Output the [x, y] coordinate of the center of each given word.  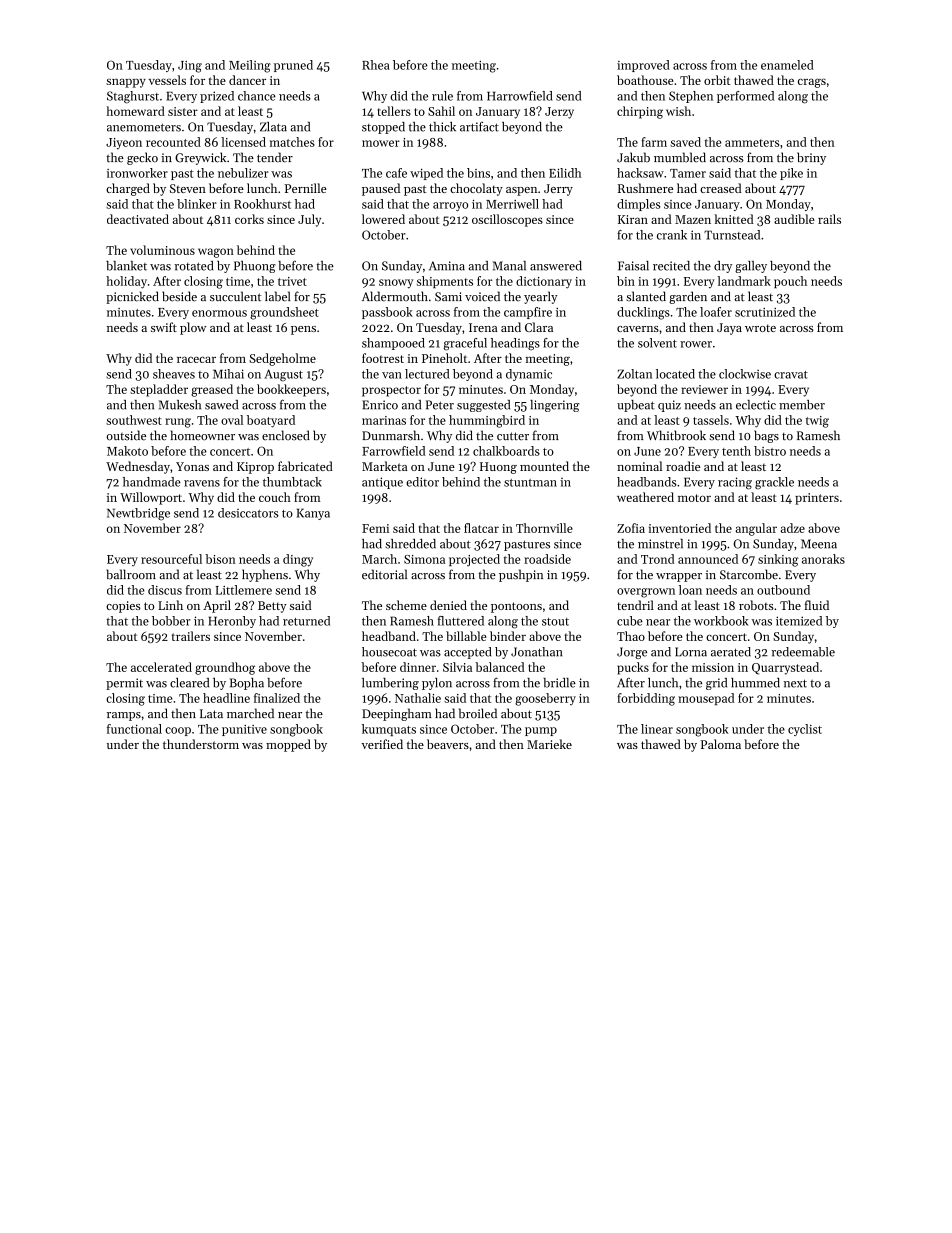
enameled [787, 65]
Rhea [376, 65]
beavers [448, 744]
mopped [288, 745]
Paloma [721, 744]
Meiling [250, 66]
